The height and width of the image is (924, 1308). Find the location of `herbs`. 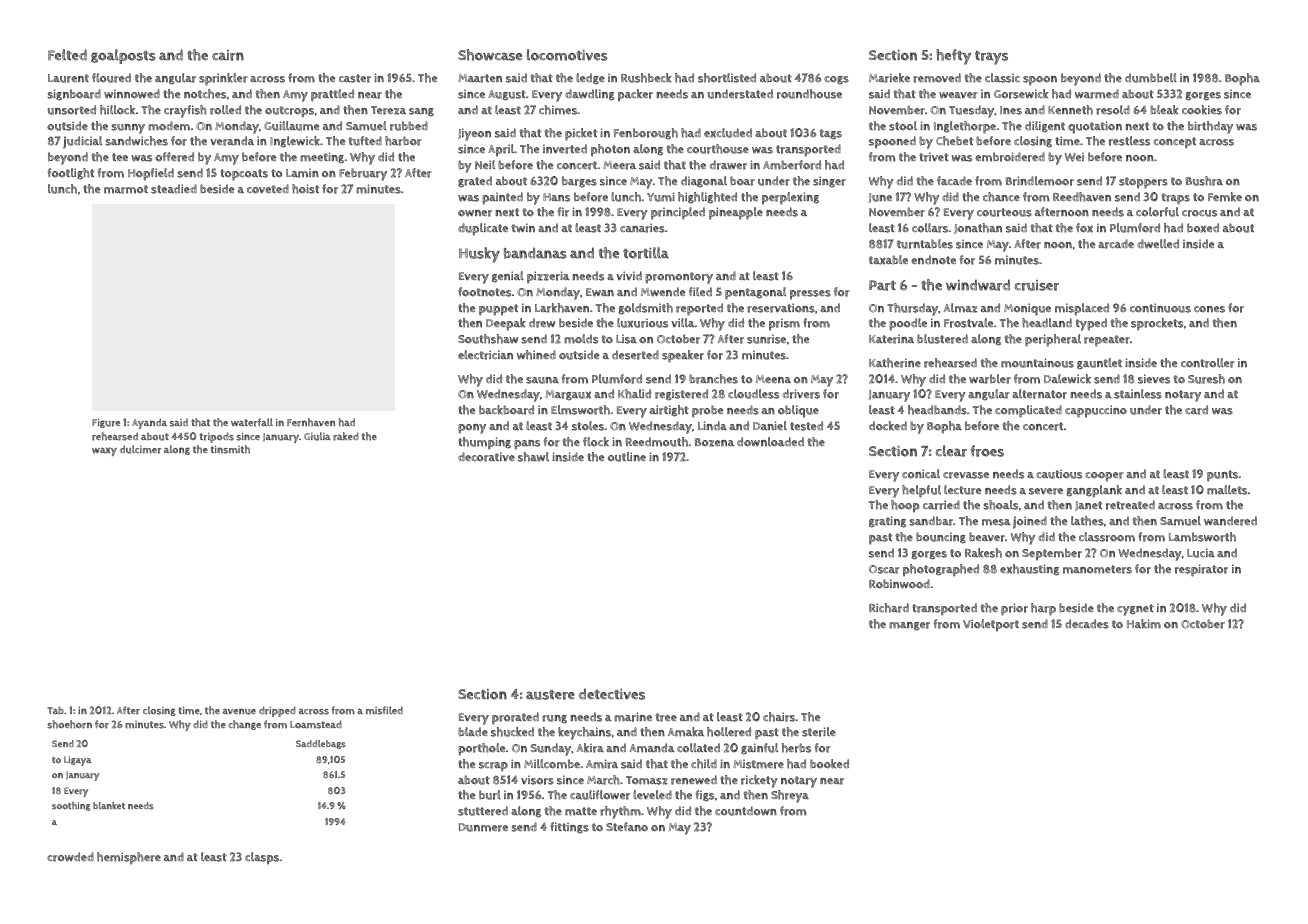

herbs is located at coordinates (796, 748).
